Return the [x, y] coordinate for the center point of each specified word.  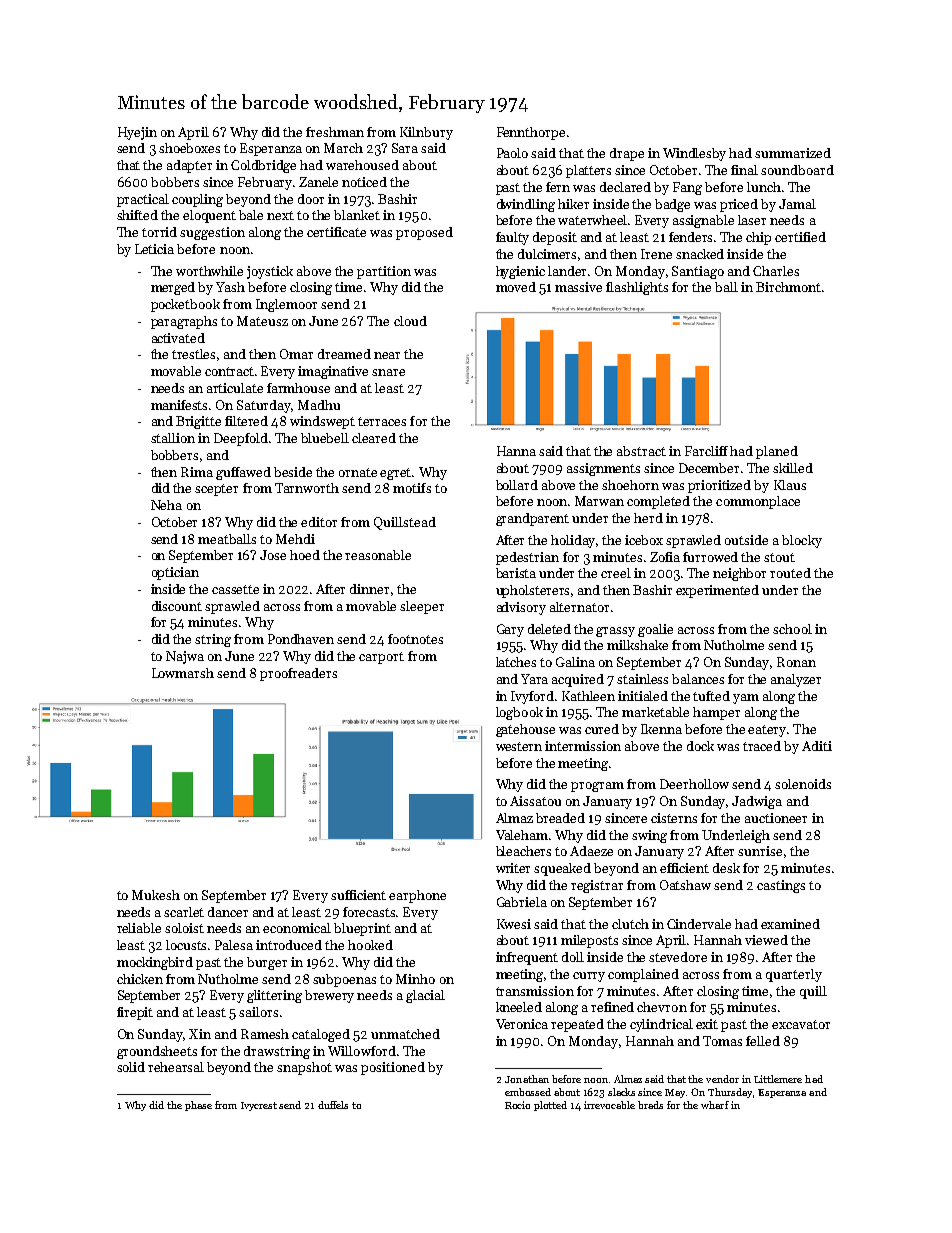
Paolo [512, 153]
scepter [216, 490]
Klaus [790, 485]
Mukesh [156, 895]
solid [131, 1067]
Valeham [522, 835]
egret [395, 474]
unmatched [405, 1034]
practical [143, 200]
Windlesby [694, 154]
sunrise [760, 851]
